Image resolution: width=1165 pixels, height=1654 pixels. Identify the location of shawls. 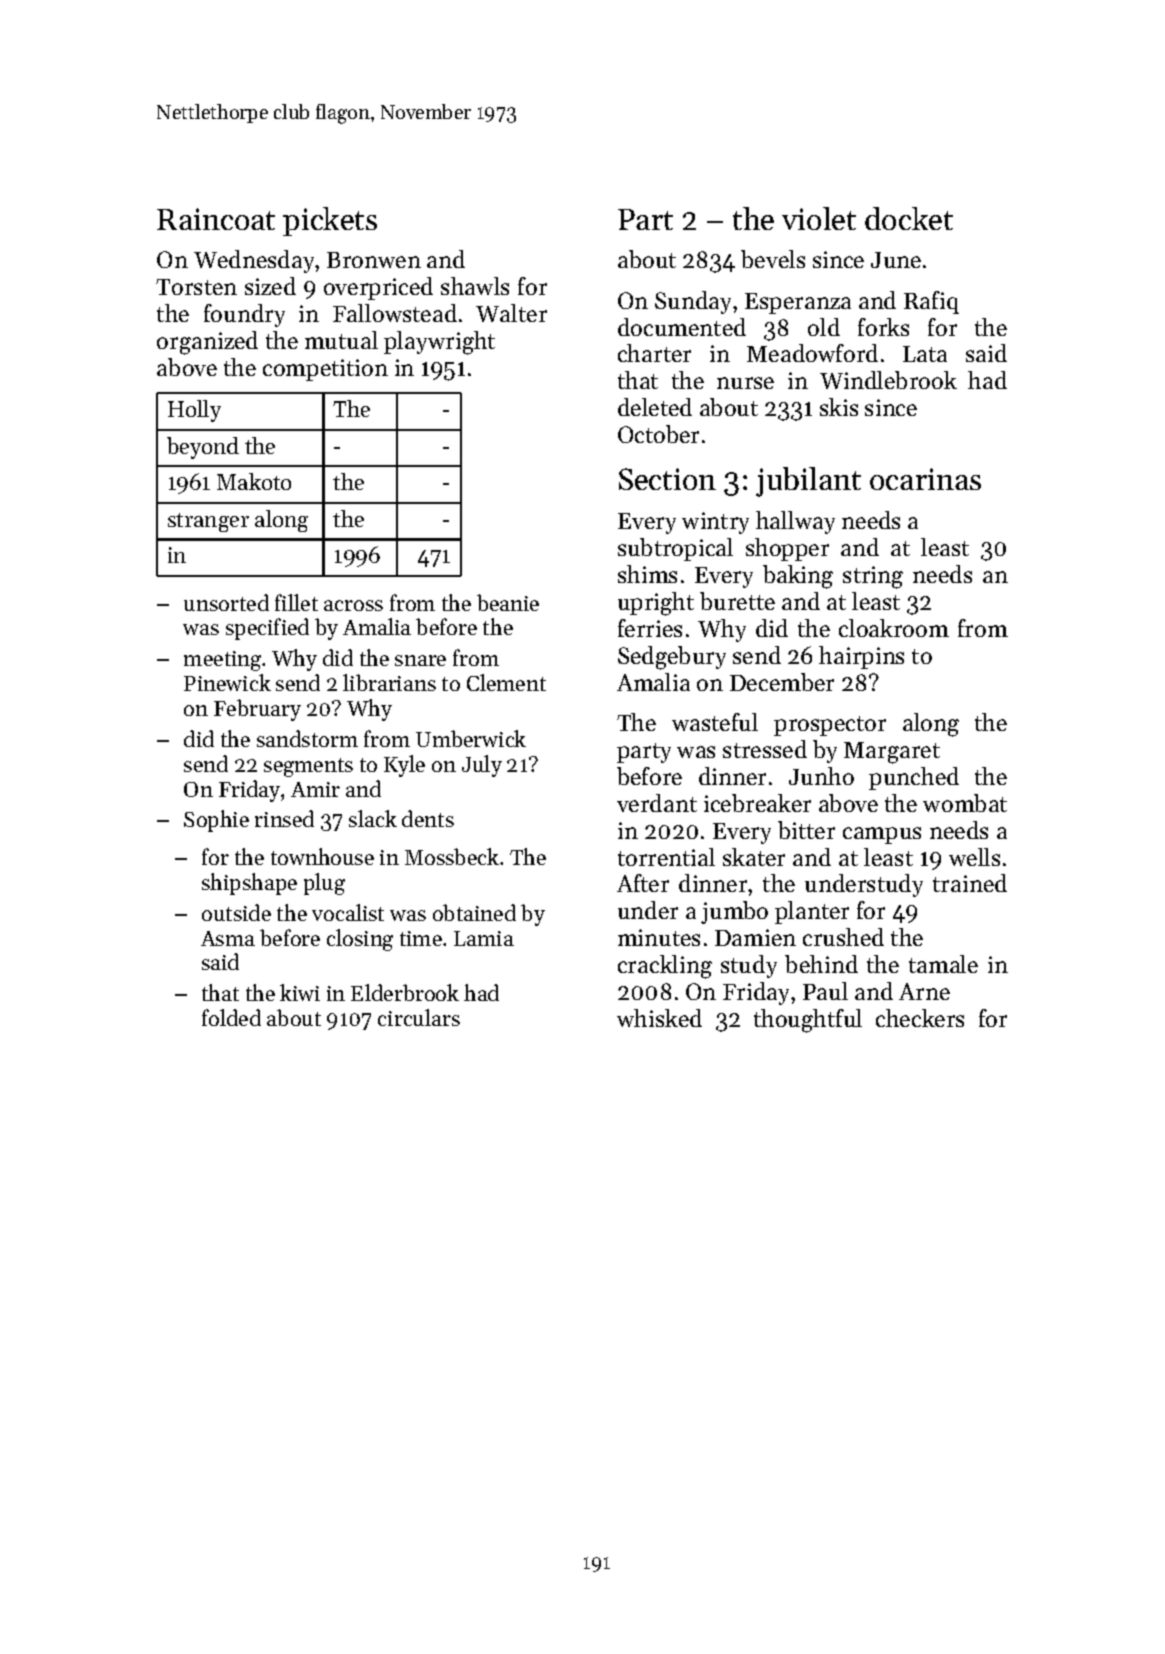
(475, 286).
